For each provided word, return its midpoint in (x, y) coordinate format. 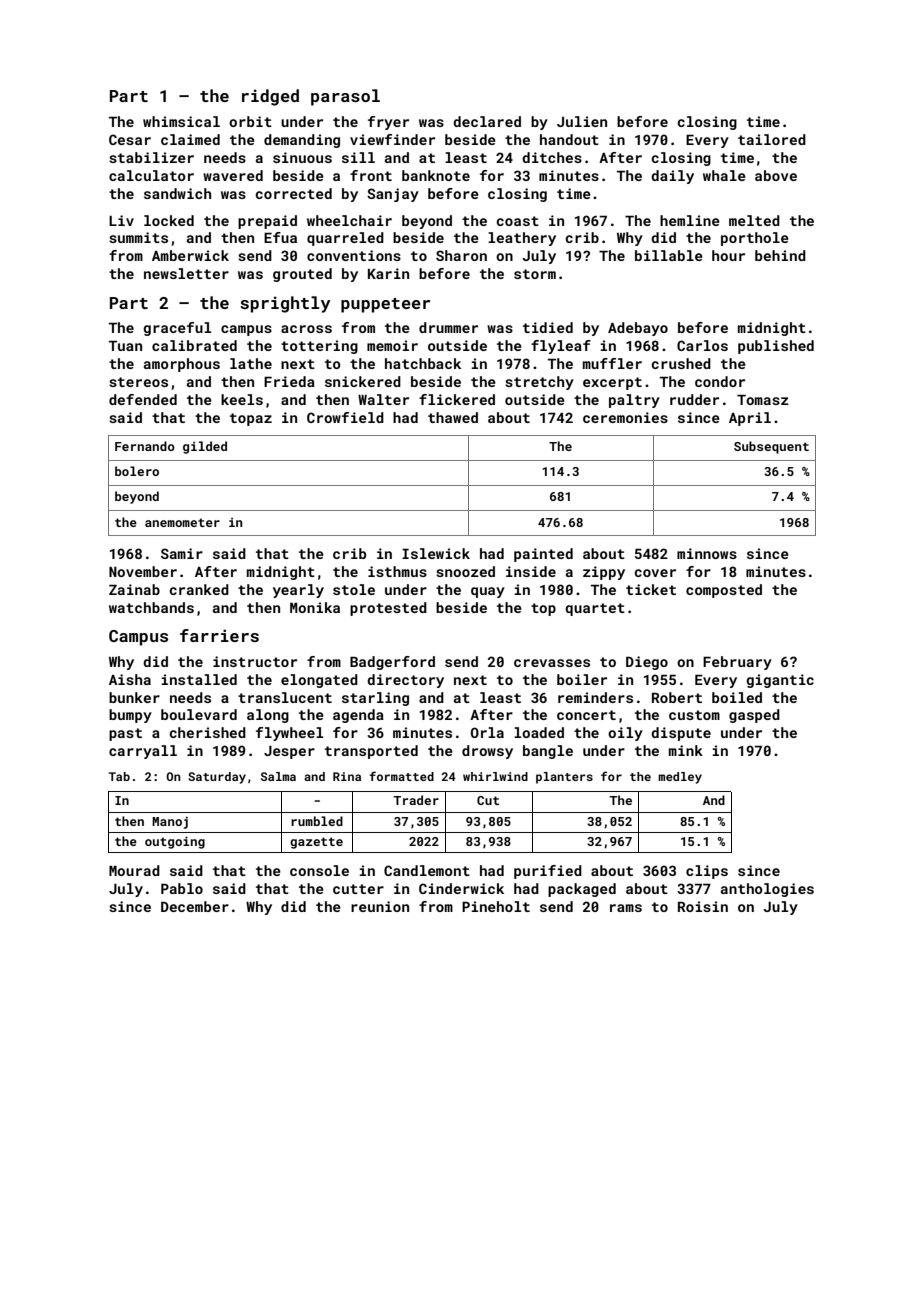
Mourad (134, 870)
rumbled (317, 821)
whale (724, 175)
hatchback (423, 363)
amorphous (182, 365)
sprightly (285, 304)
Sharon (461, 255)
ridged (270, 97)
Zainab (134, 589)
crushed (681, 363)
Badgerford (392, 663)
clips (707, 872)
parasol (345, 97)
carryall (143, 752)
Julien (582, 121)
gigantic (780, 681)
